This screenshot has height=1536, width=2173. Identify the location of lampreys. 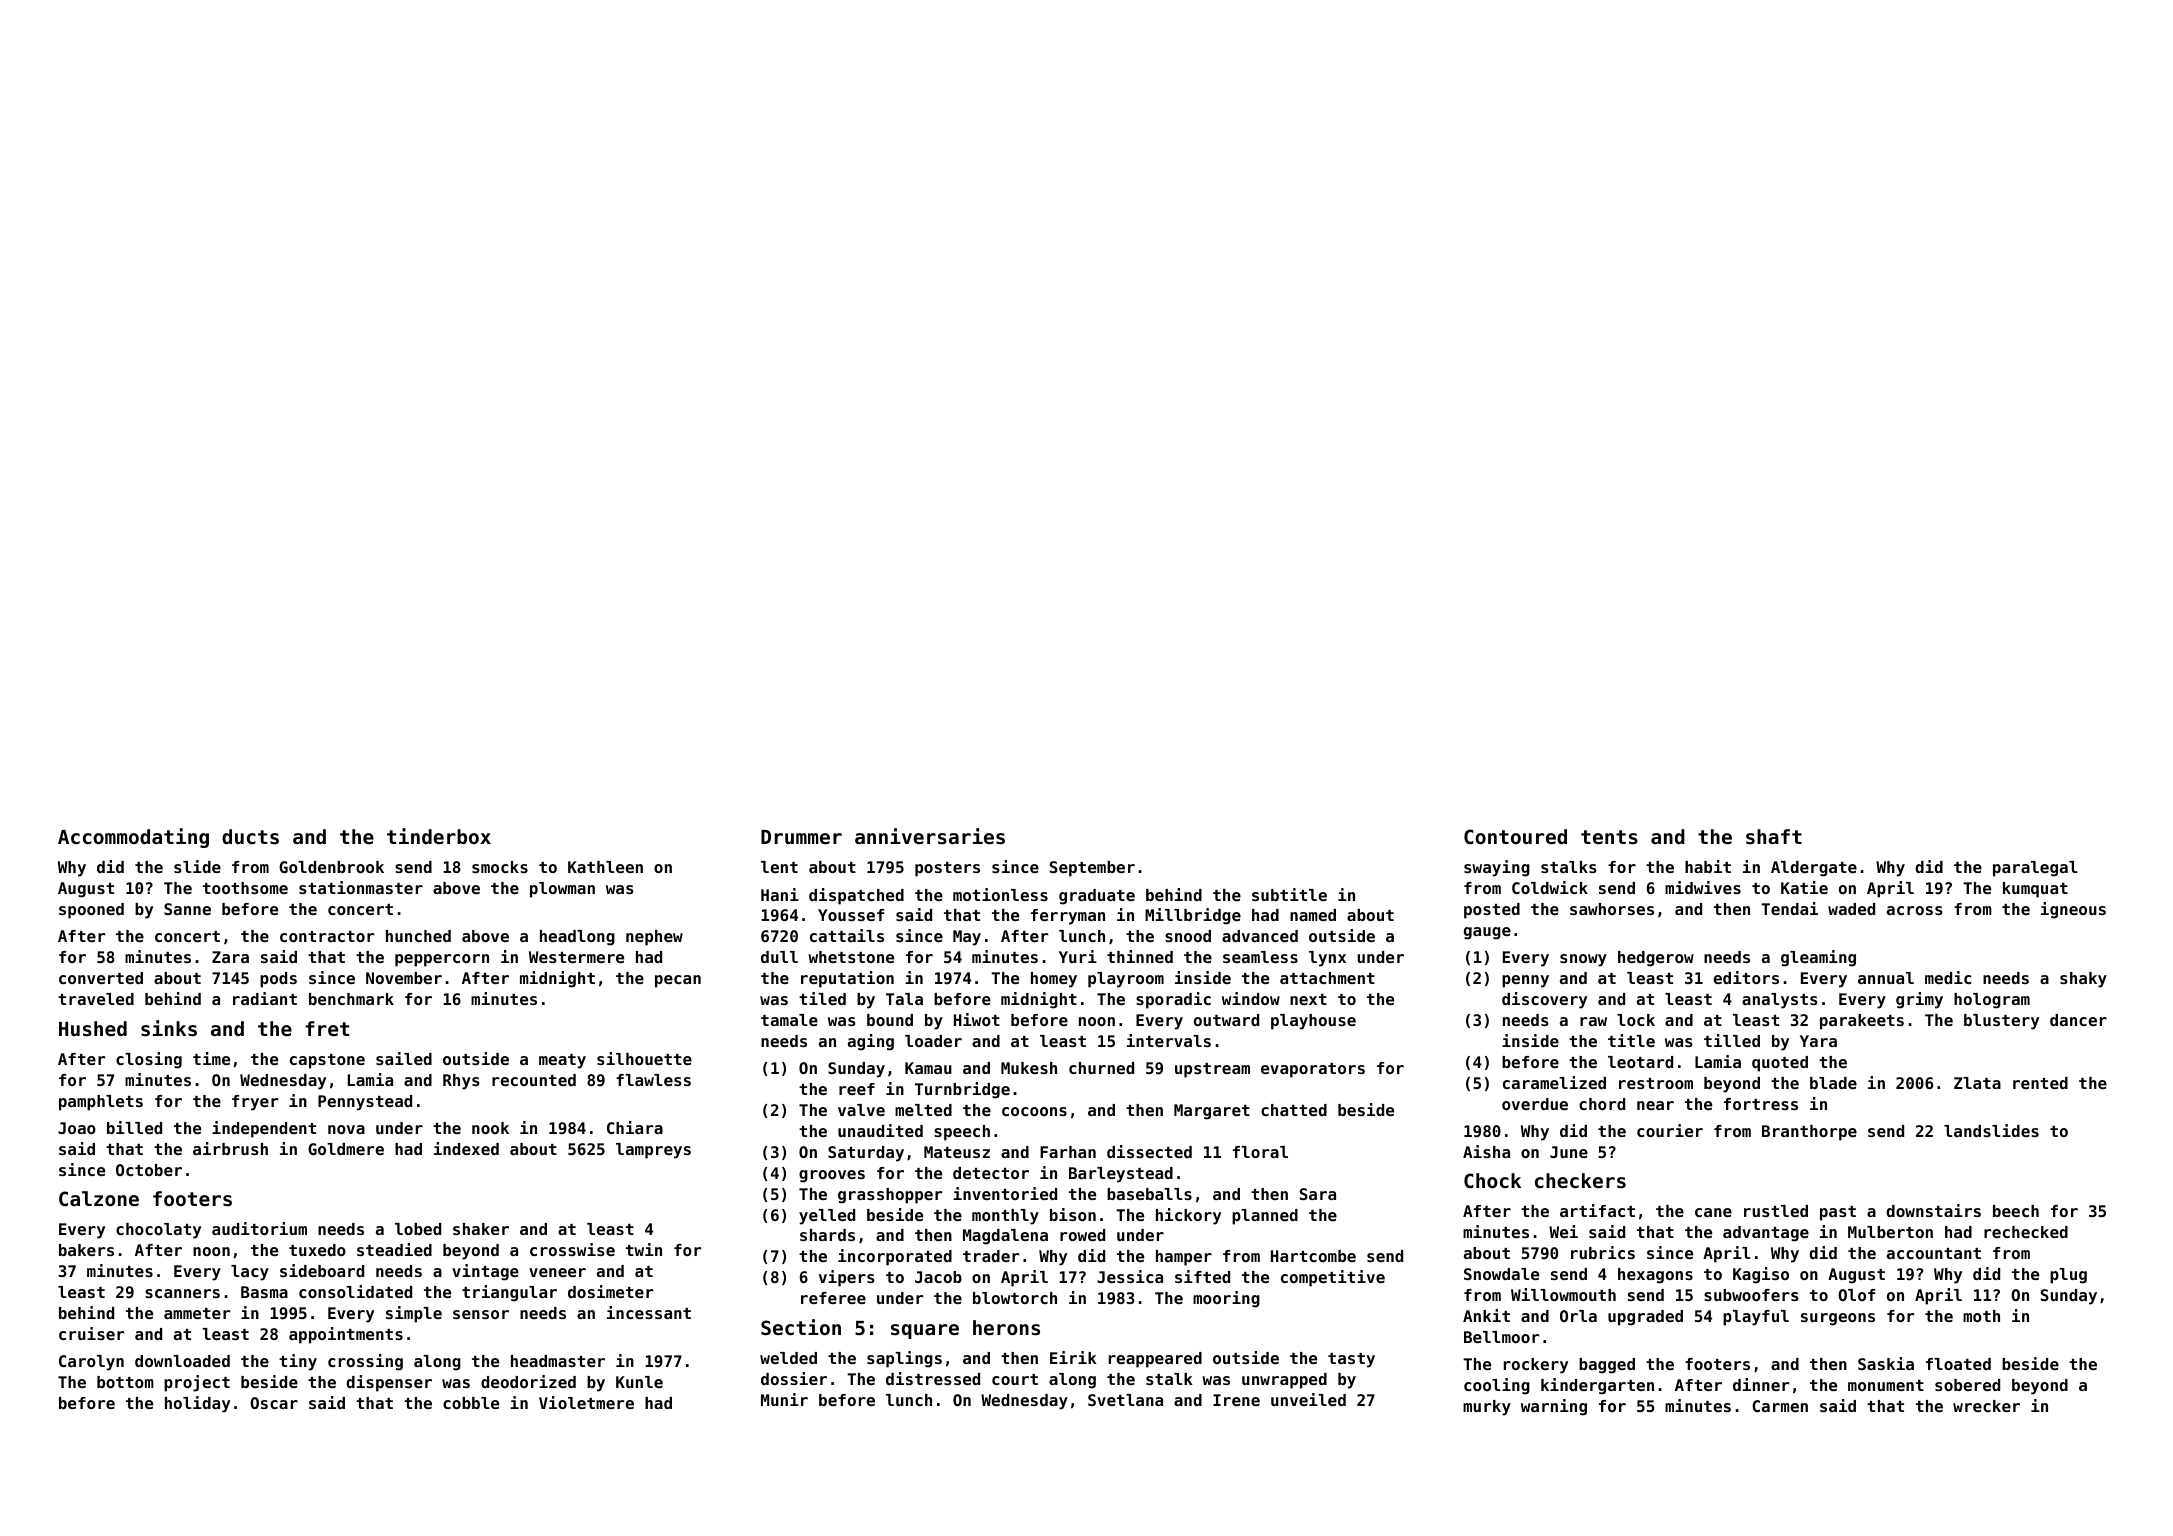
(653, 1151).
